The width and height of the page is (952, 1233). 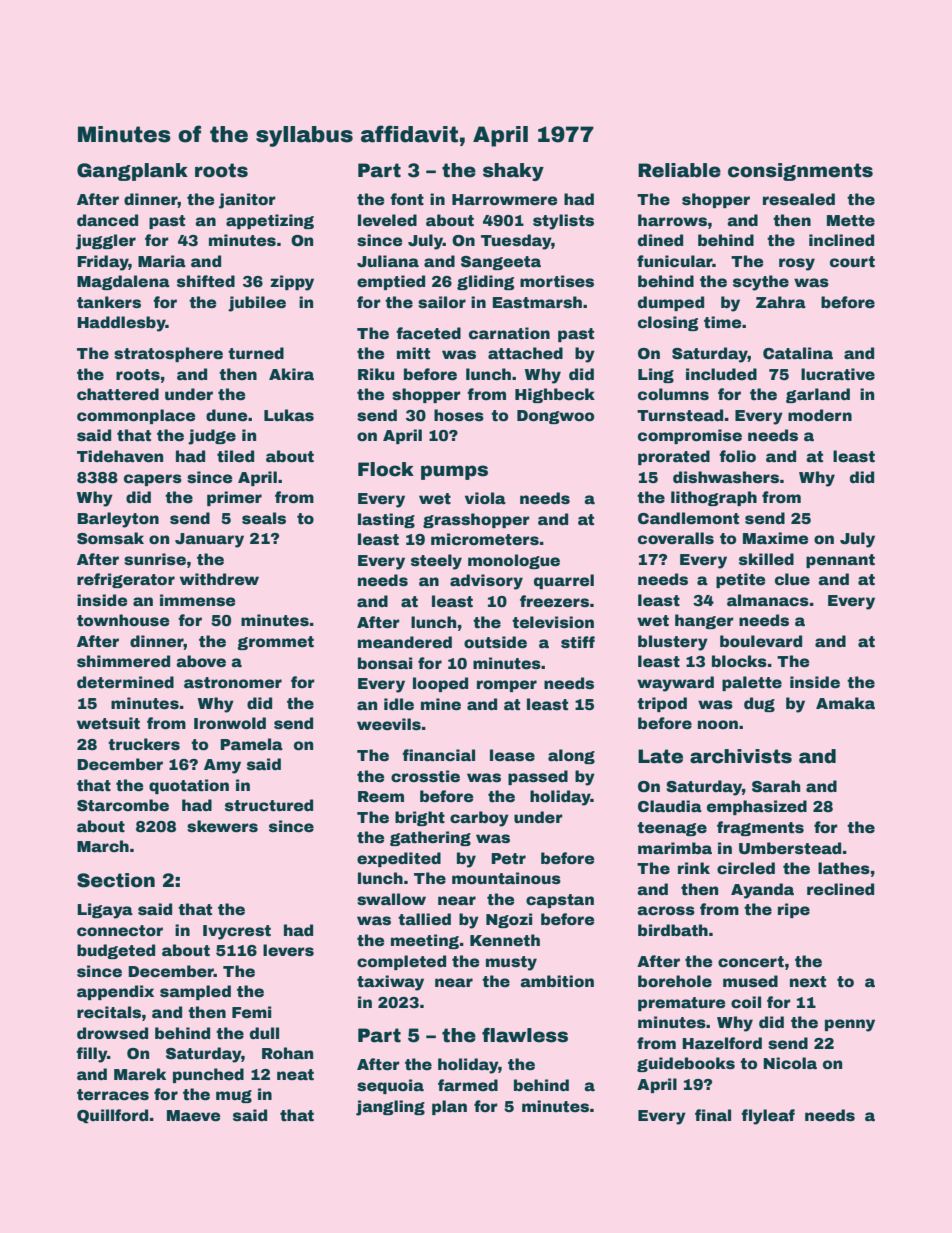 What do you see at coordinates (516, 242) in the page?
I see `Tuesday` at bounding box center [516, 242].
